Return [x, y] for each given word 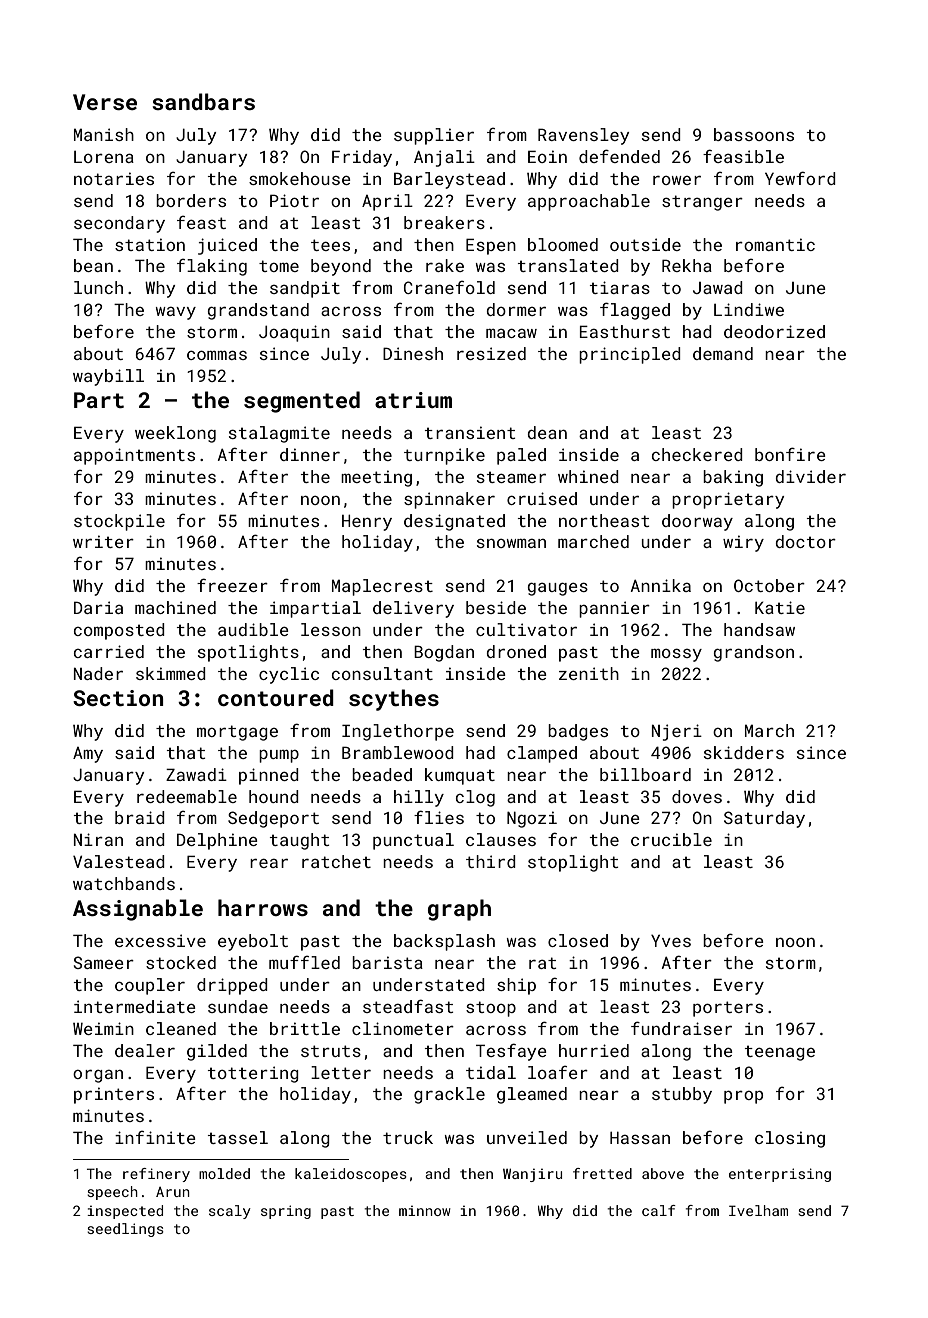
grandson [753, 653]
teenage [780, 1053]
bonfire [790, 454]
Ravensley [583, 136]
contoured [276, 697]
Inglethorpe [398, 732]
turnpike [444, 456]
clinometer [403, 1028]
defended [619, 156]
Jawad [718, 287]
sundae [238, 1006]
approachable [589, 202]
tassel [238, 1137]
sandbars [203, 101]
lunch [98, 287]
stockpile [119, 522]
